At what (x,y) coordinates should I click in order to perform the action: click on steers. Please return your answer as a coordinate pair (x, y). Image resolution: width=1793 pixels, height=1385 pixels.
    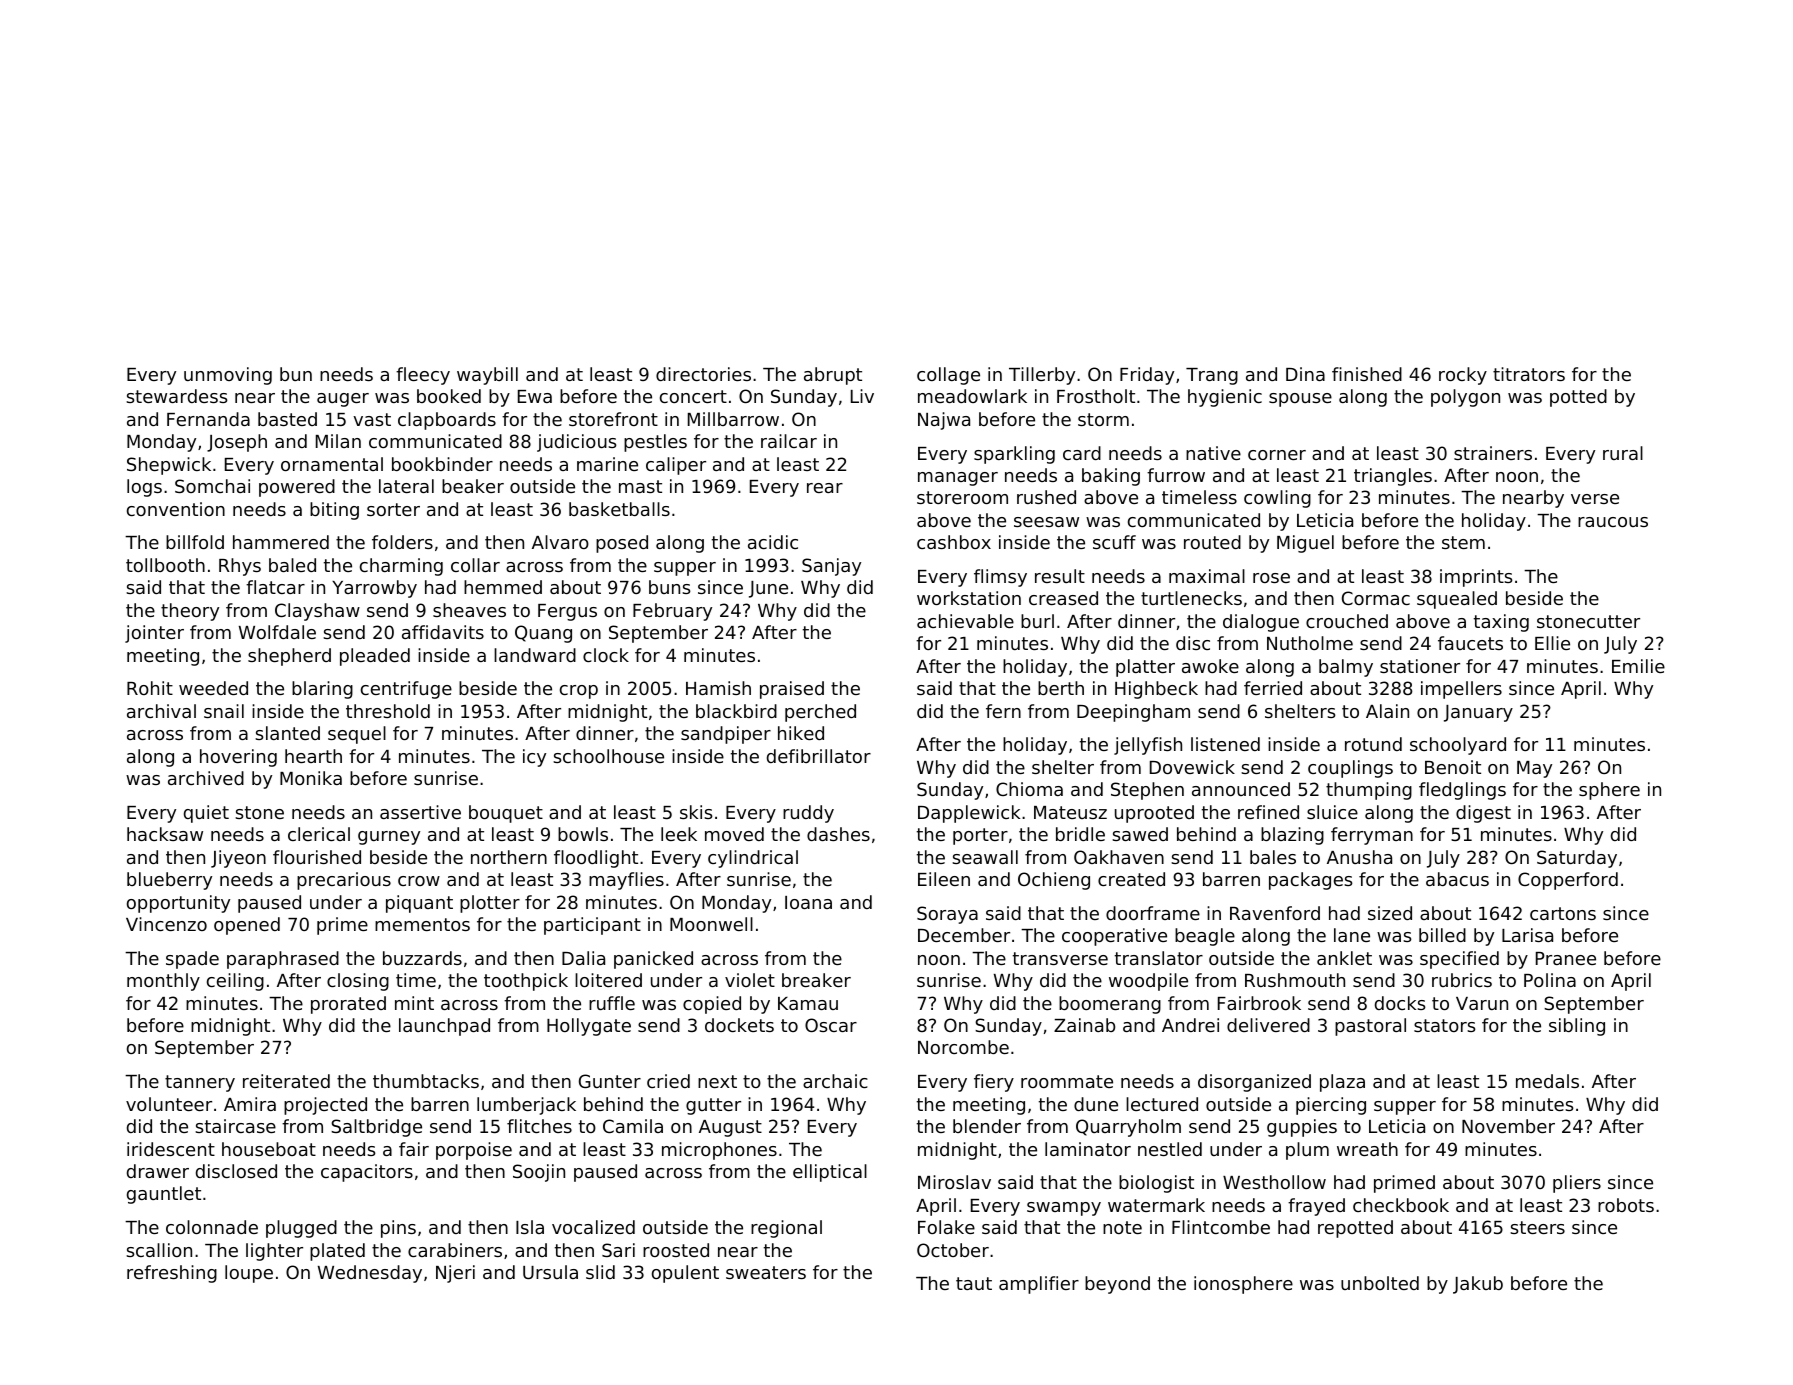
    Looking at the image, I should click on (1537, 1227).
